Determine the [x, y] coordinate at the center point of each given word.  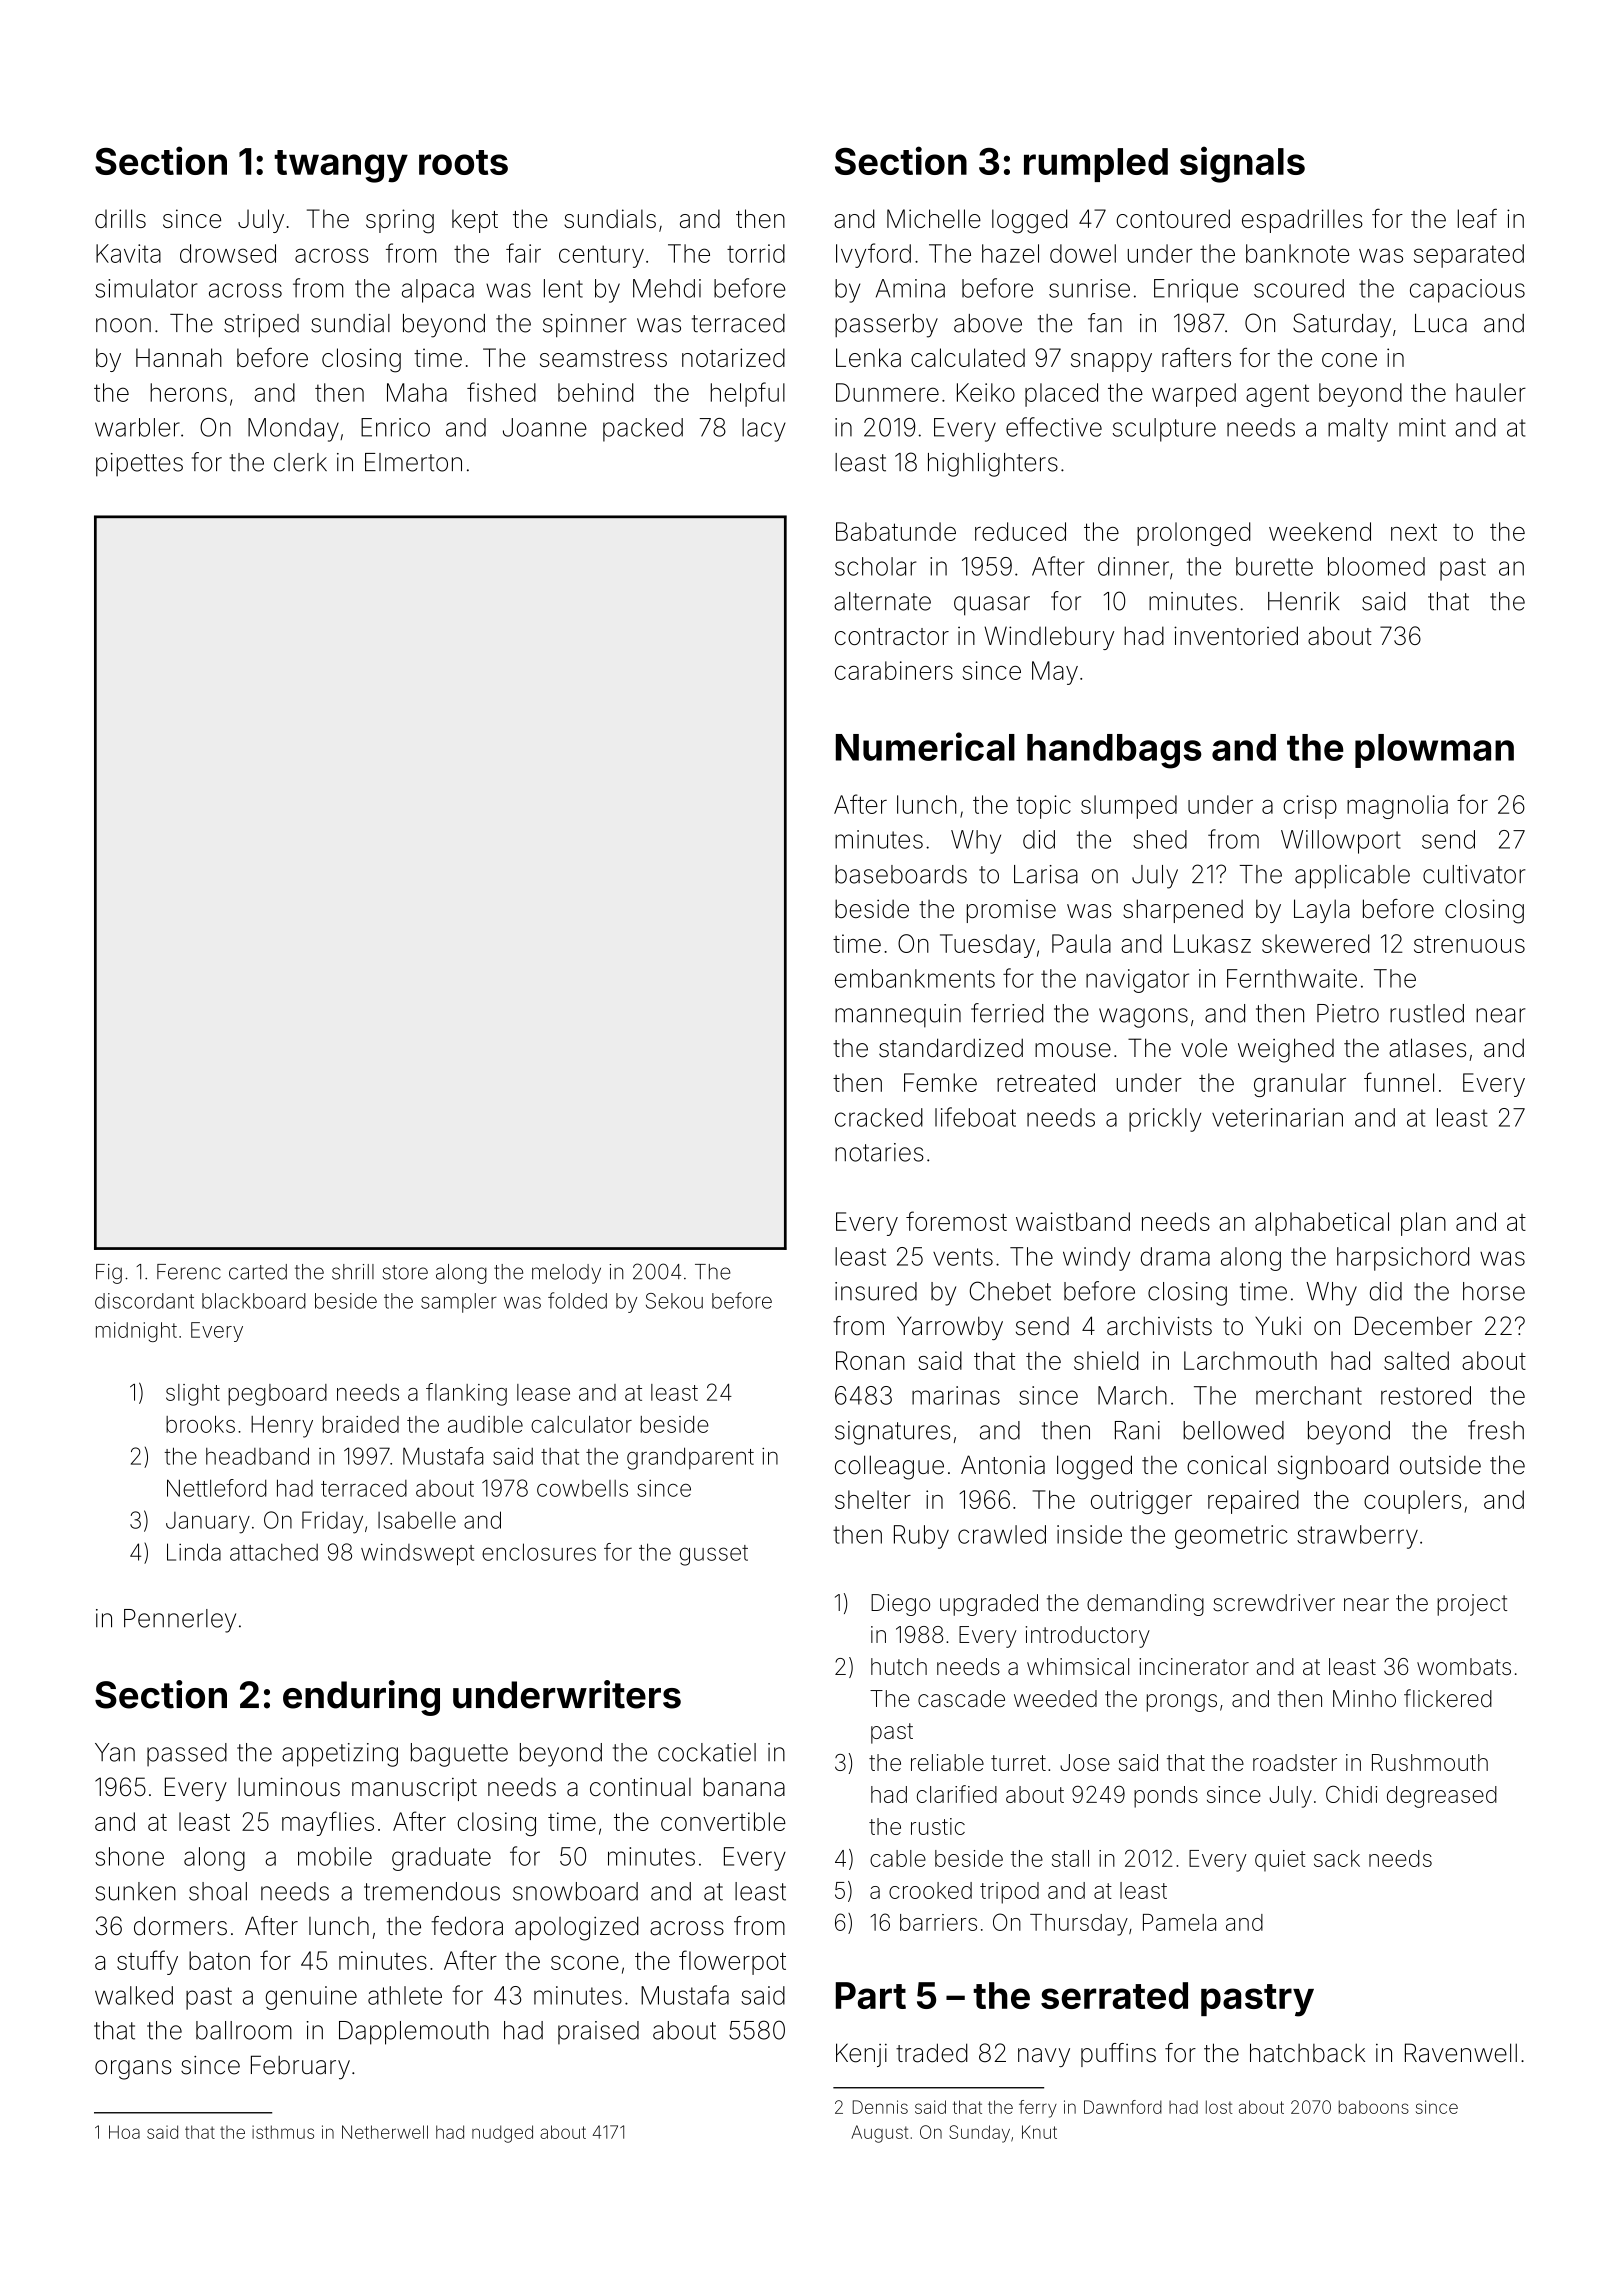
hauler [1491, 392]
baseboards [901, 874]
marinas [956, 1395]
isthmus [283, 2132]
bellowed [1233, 1430]
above [988, 323]
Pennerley [180, 1621]
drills [120, 218]
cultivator [1474, 874]
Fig [109, 1274]
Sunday [979, 2134]
